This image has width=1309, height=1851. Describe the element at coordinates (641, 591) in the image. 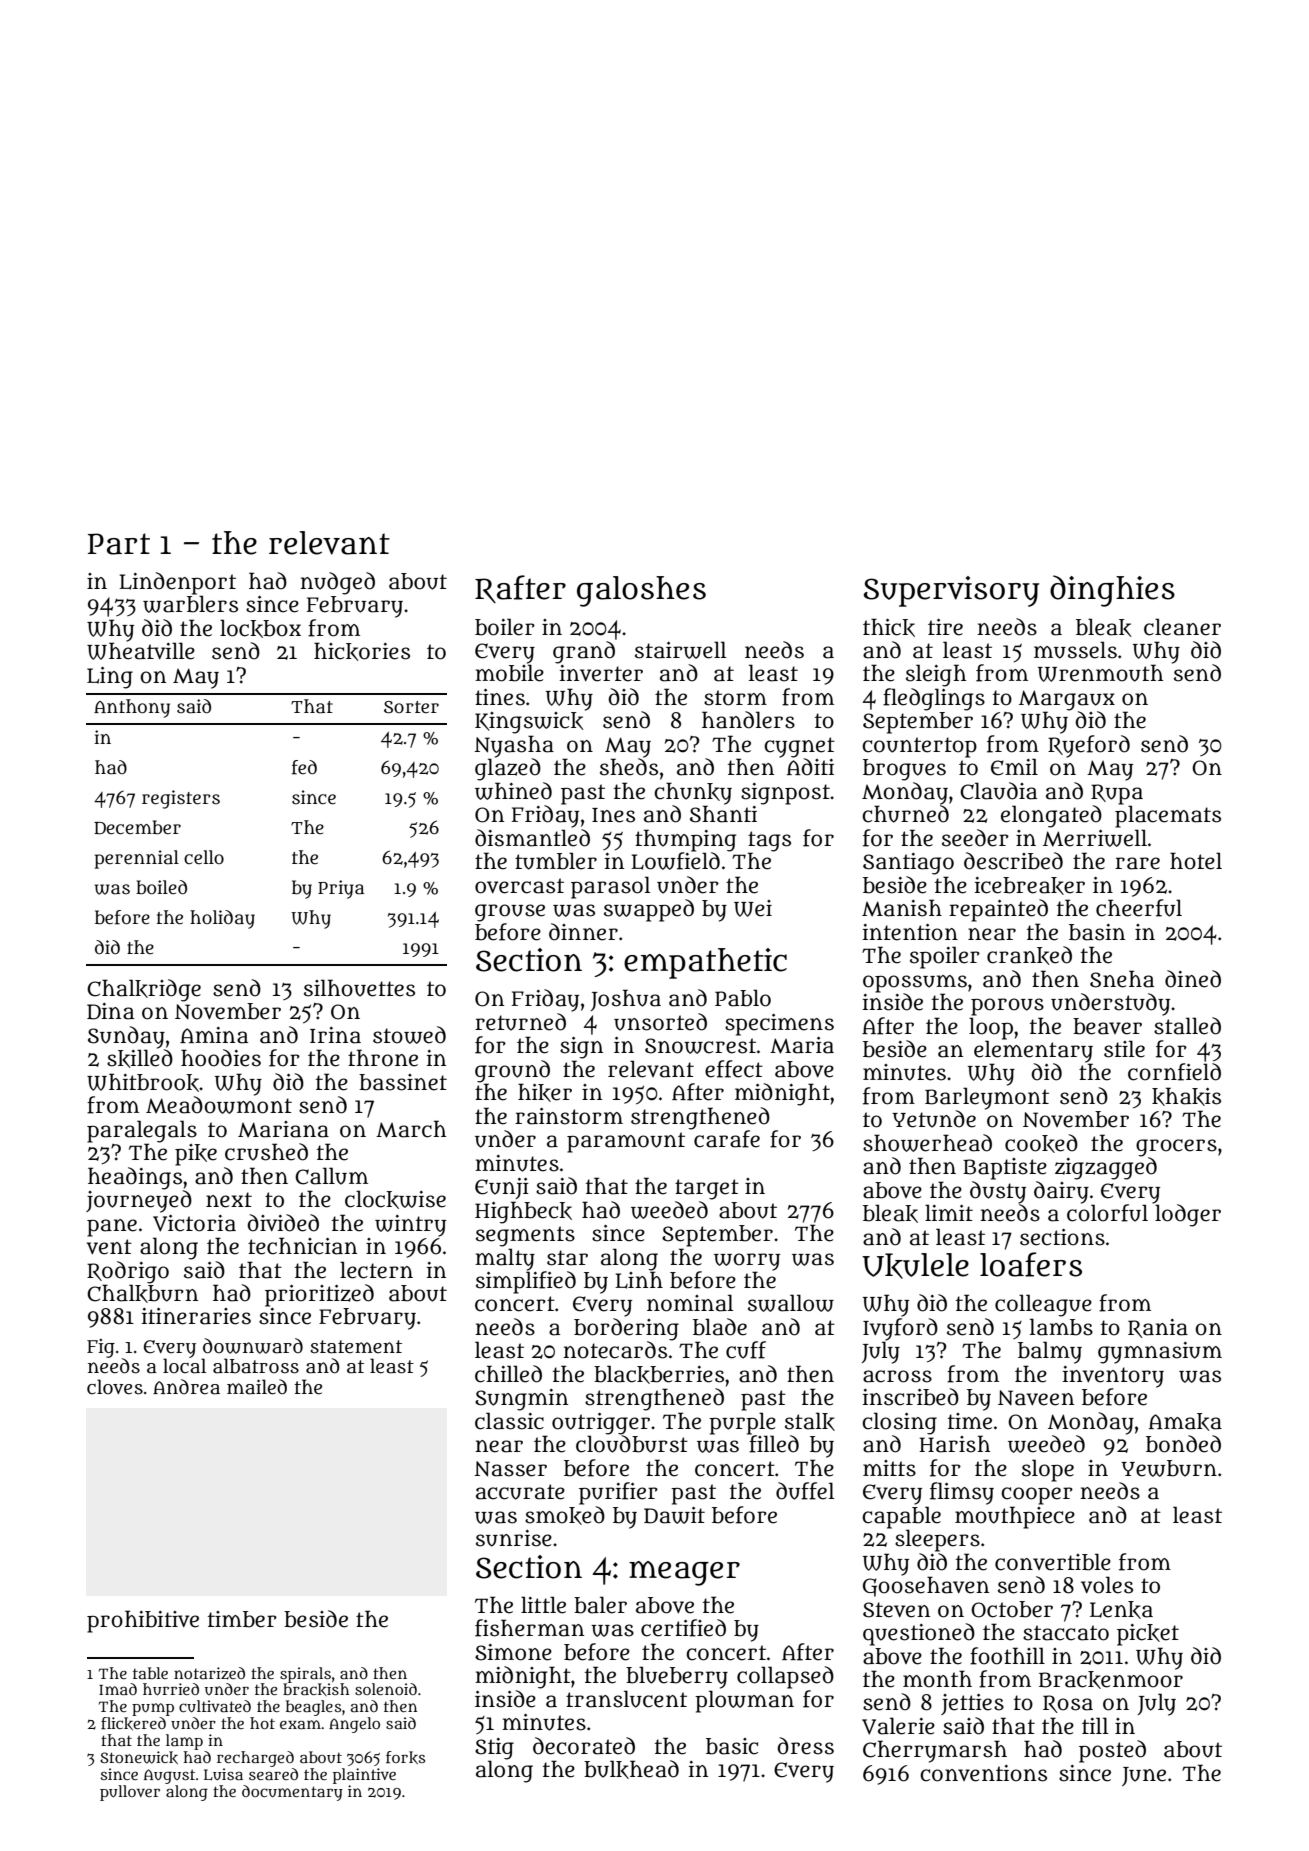

I see `galoshes` at that location.
